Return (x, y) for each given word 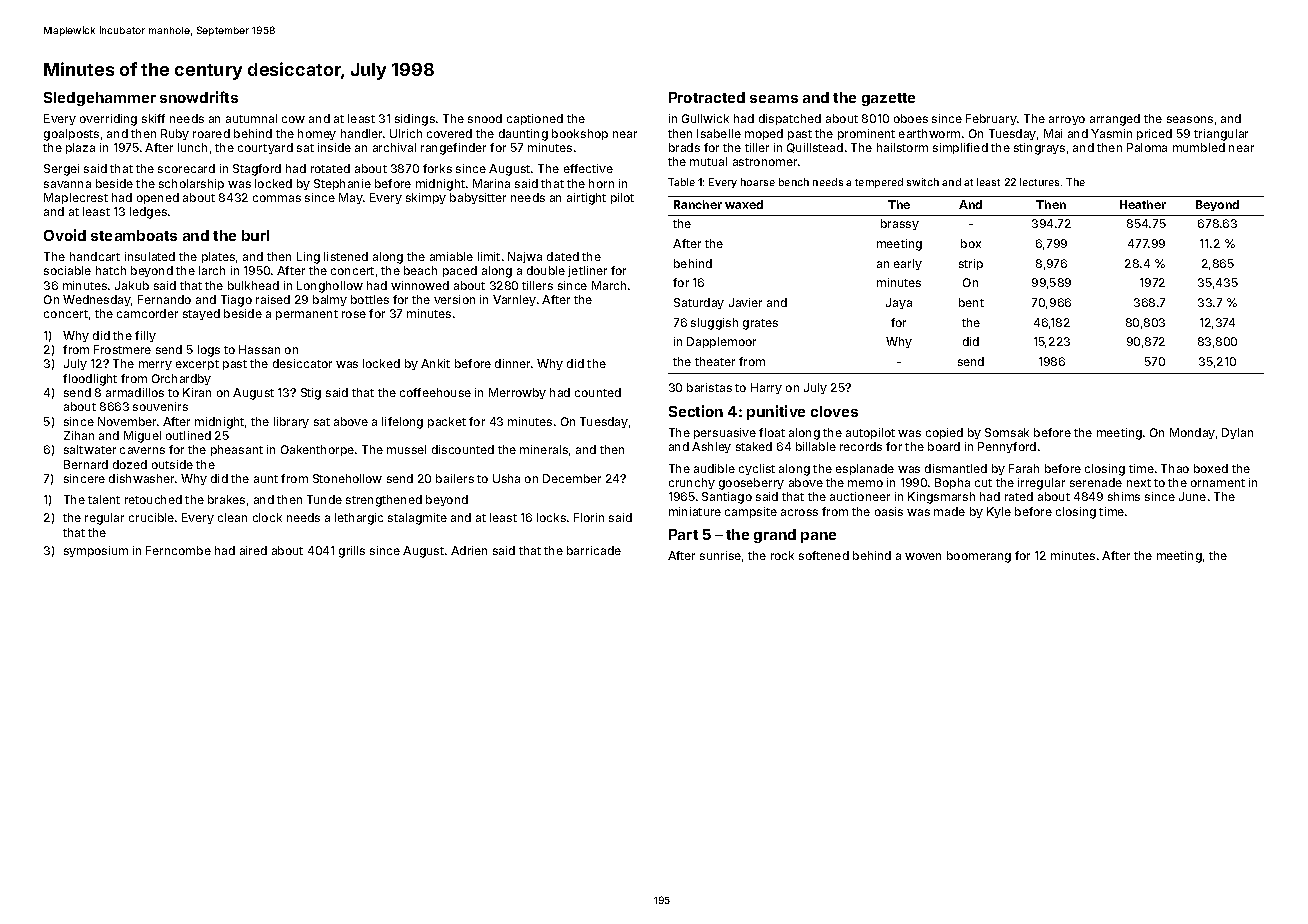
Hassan (259, 349)
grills (352, 552)
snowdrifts (199, 97)
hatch (111, 270)
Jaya (899, 303)
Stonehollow (347, 478)
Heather (1143, 204)
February (991, 119)
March (609, 285)
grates (760, 324)
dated (563, 256)
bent (971, 302)
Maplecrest (76, 198)
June (1192, 496)
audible (714, 468)
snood (485, 118)
